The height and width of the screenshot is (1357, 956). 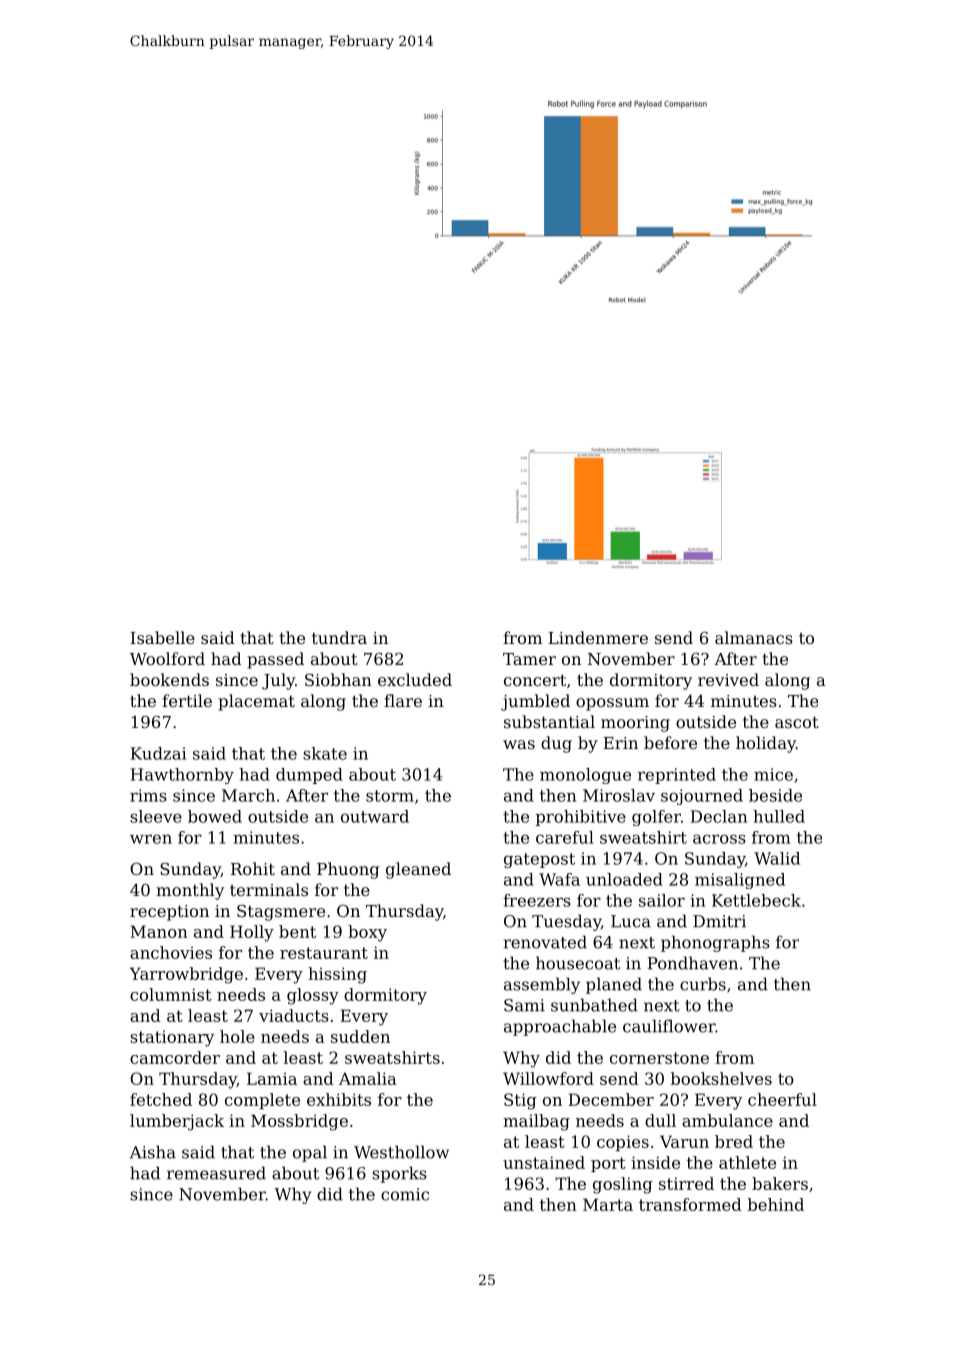 What do you see at coordinates (215, 816) in the screenshot?
I see `bowed` at bounding box center [215, 816].
